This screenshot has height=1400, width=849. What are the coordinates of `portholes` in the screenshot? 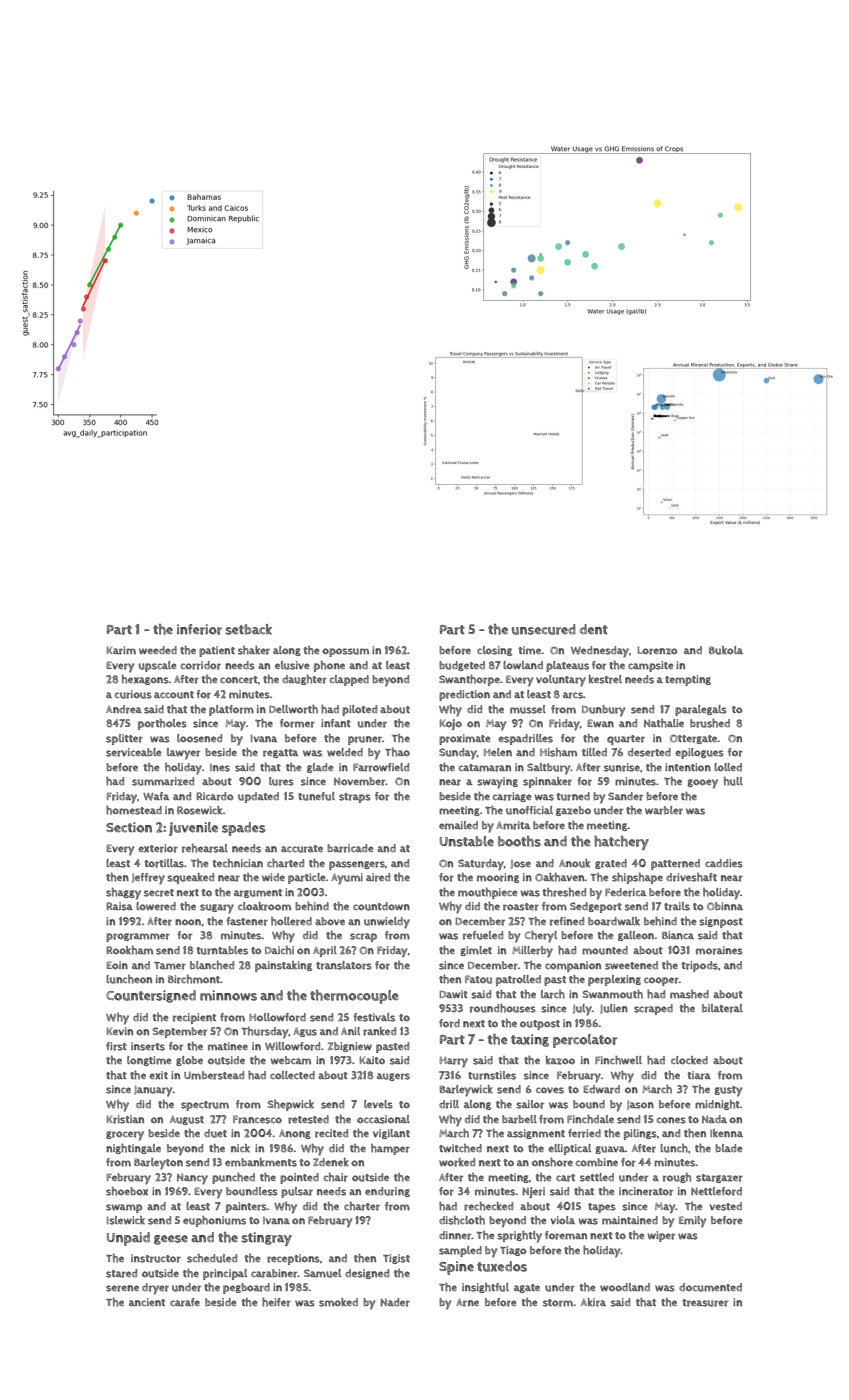 It's located at (162, 724).
